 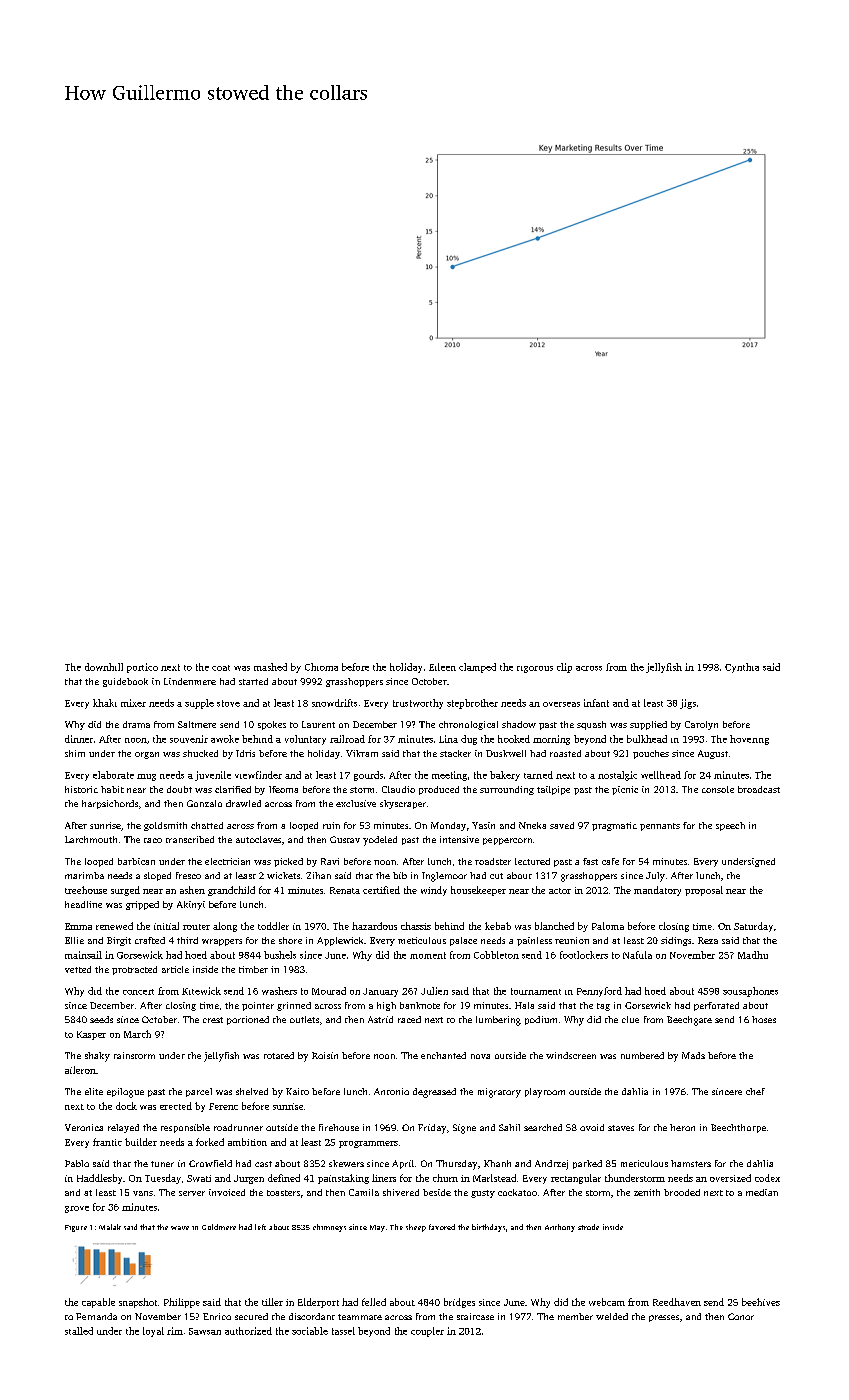 What do you see at coordinates (79, 739) in the screenshot?
I see `dinner` at bounding box center [79, 739].
